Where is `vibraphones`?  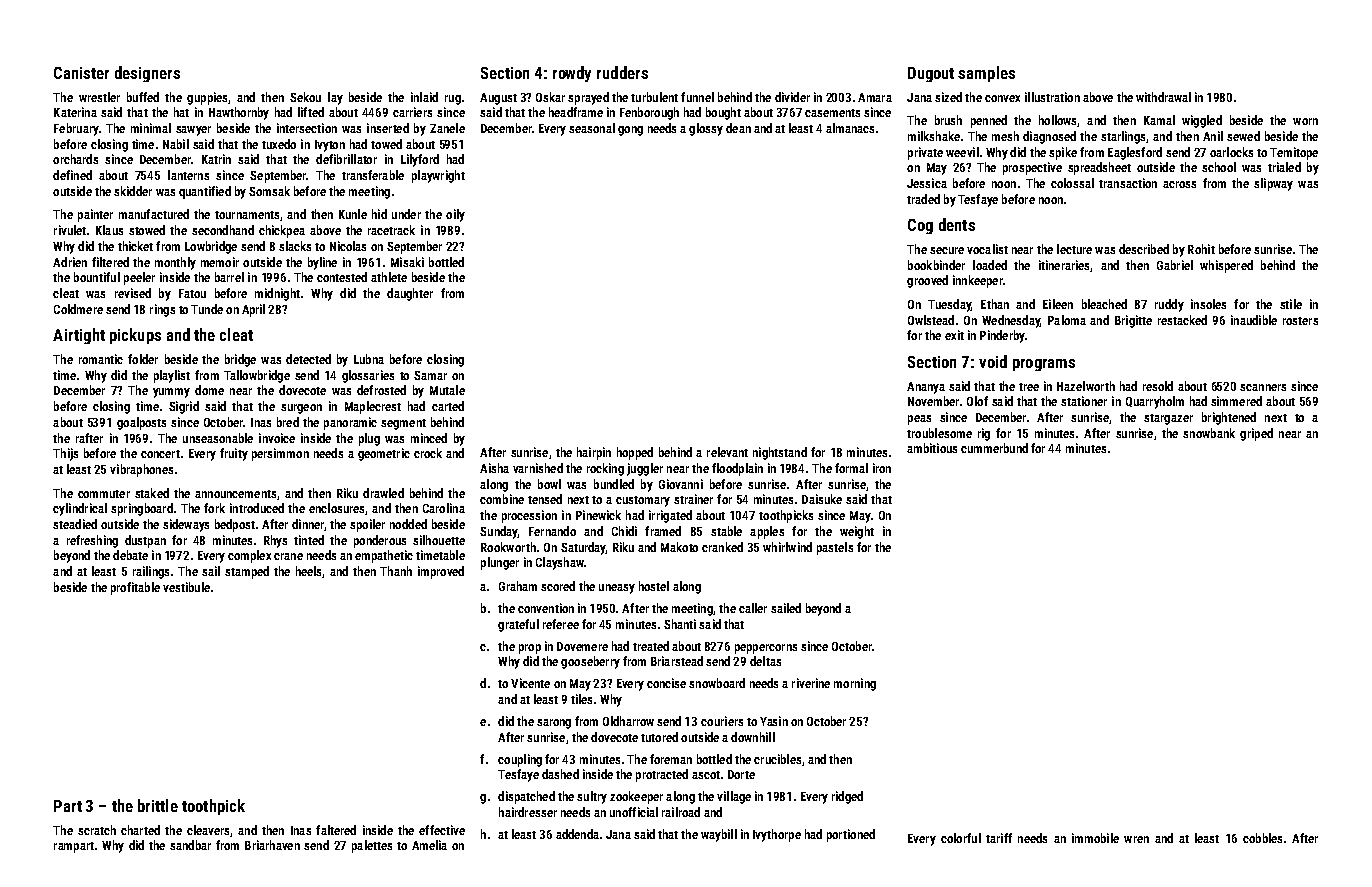
vibraphones is located at coordinates (141, 470).
